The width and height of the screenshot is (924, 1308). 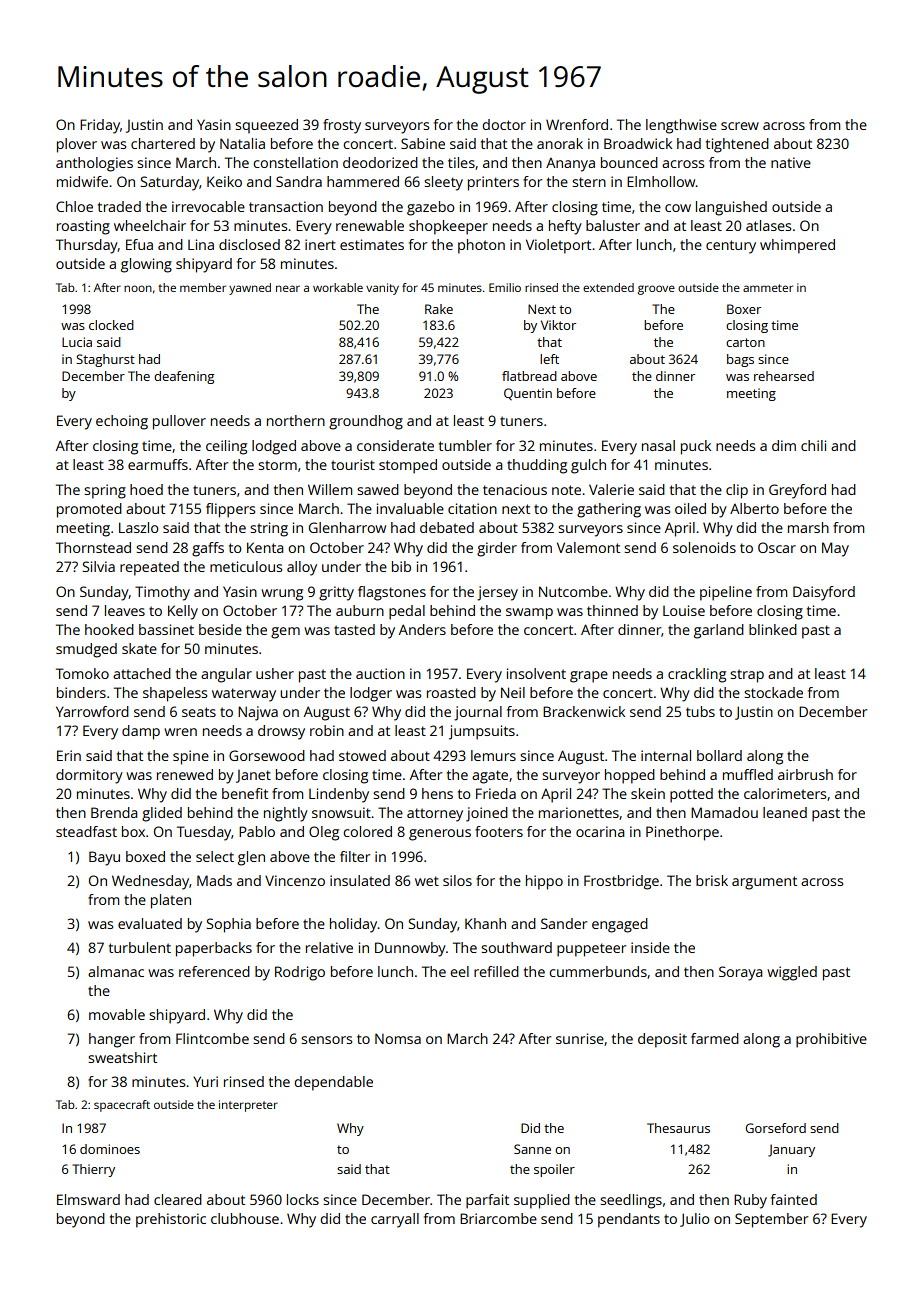 I want to click on doctor, so click(x=504, y=124).
